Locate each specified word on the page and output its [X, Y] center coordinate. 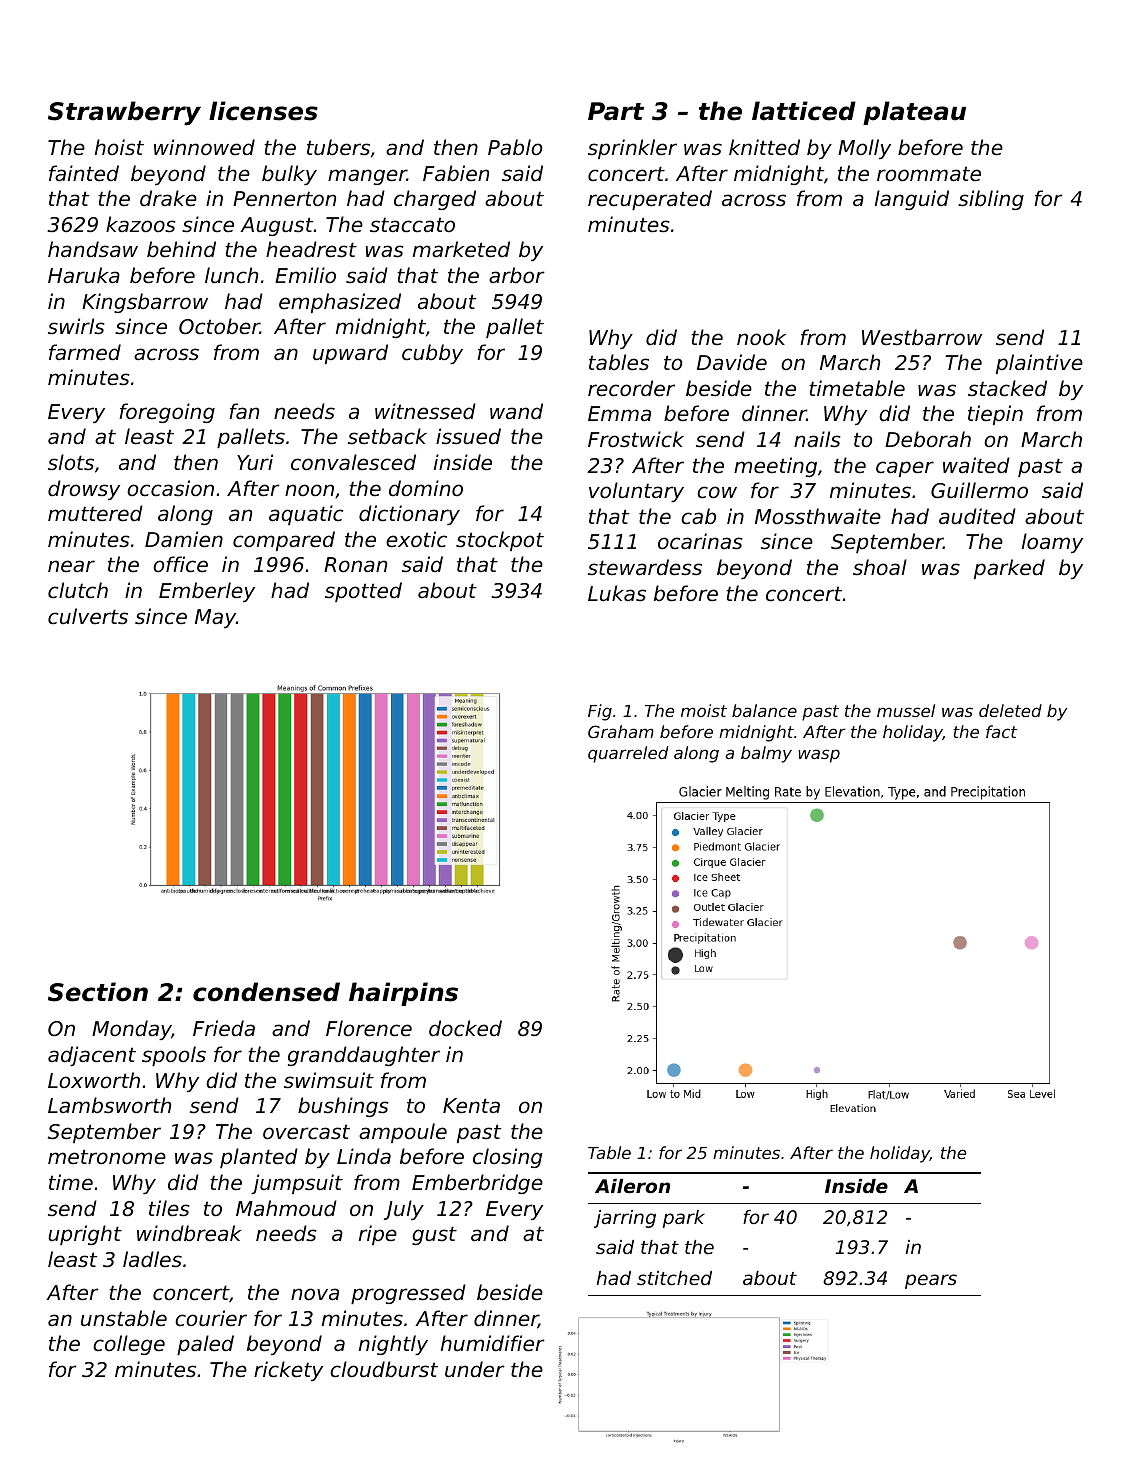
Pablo [515, 147]
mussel [906, 710]
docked [465, 1028]
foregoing [167, 413]
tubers [338, 147]
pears [931, 1281]
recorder [631, 388]
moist [704, 710]
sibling [991, 200]
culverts [88, 616]
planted [259, 1158]
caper [905, 469]
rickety [288, 1371]
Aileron [632, 1186]
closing [508, 1158]
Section [98, 992]
